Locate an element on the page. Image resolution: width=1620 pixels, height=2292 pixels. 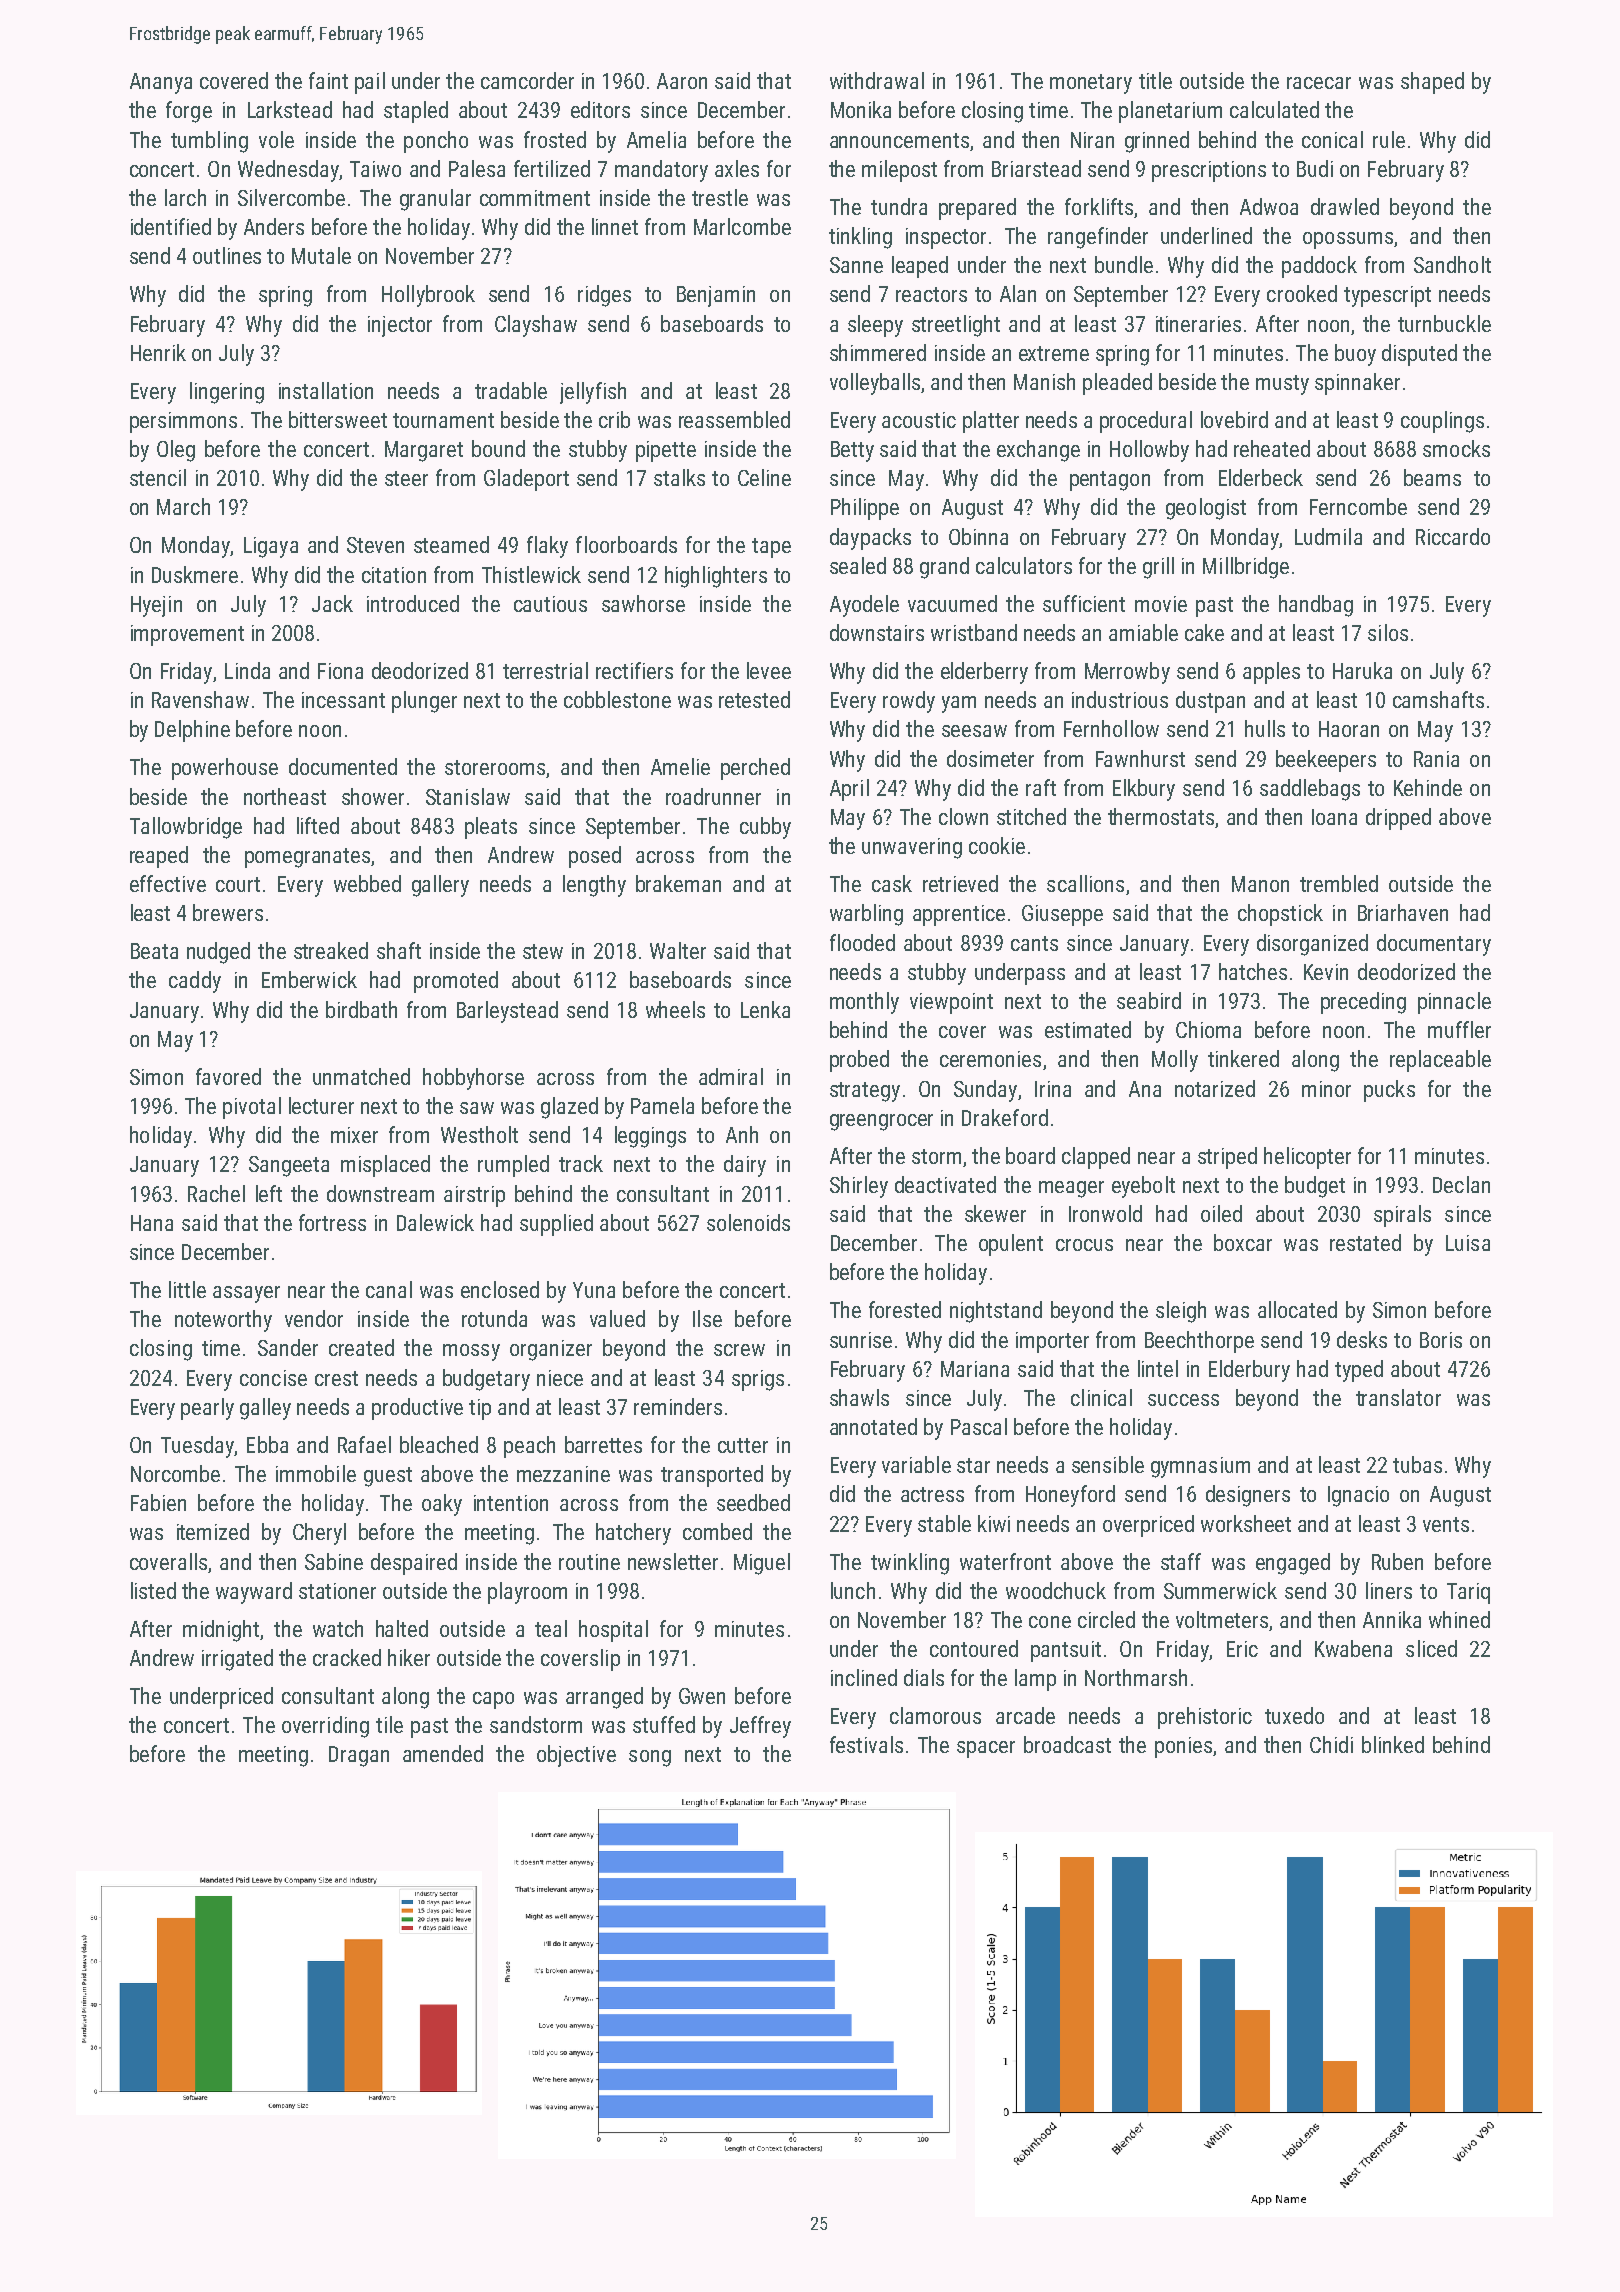
combed is located at coordinates (717, 1531).
